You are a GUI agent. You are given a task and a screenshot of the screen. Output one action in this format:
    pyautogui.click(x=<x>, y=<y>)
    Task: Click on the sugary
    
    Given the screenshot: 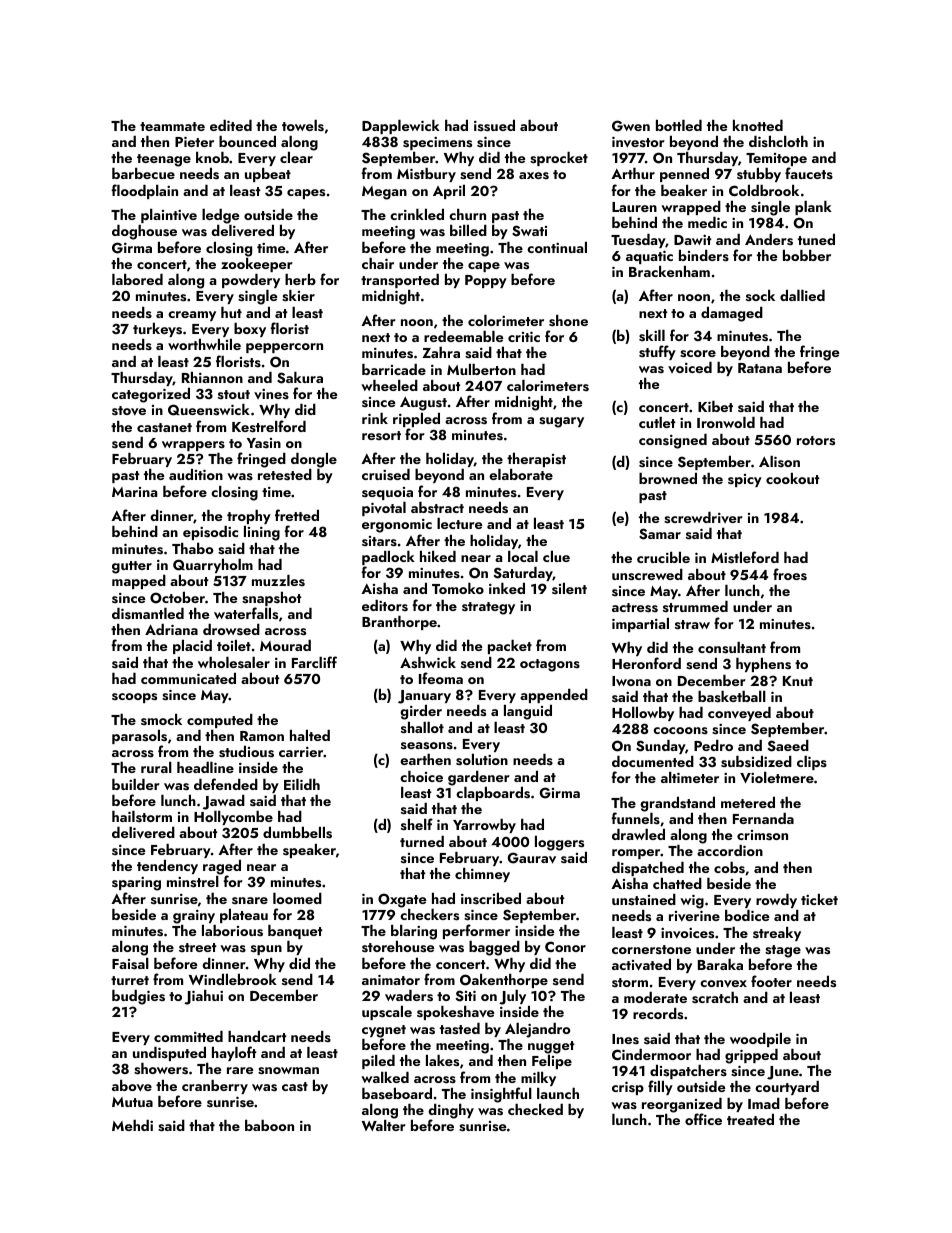 What is the action you would take?
    pyautogui.click(x=561, y=422)
